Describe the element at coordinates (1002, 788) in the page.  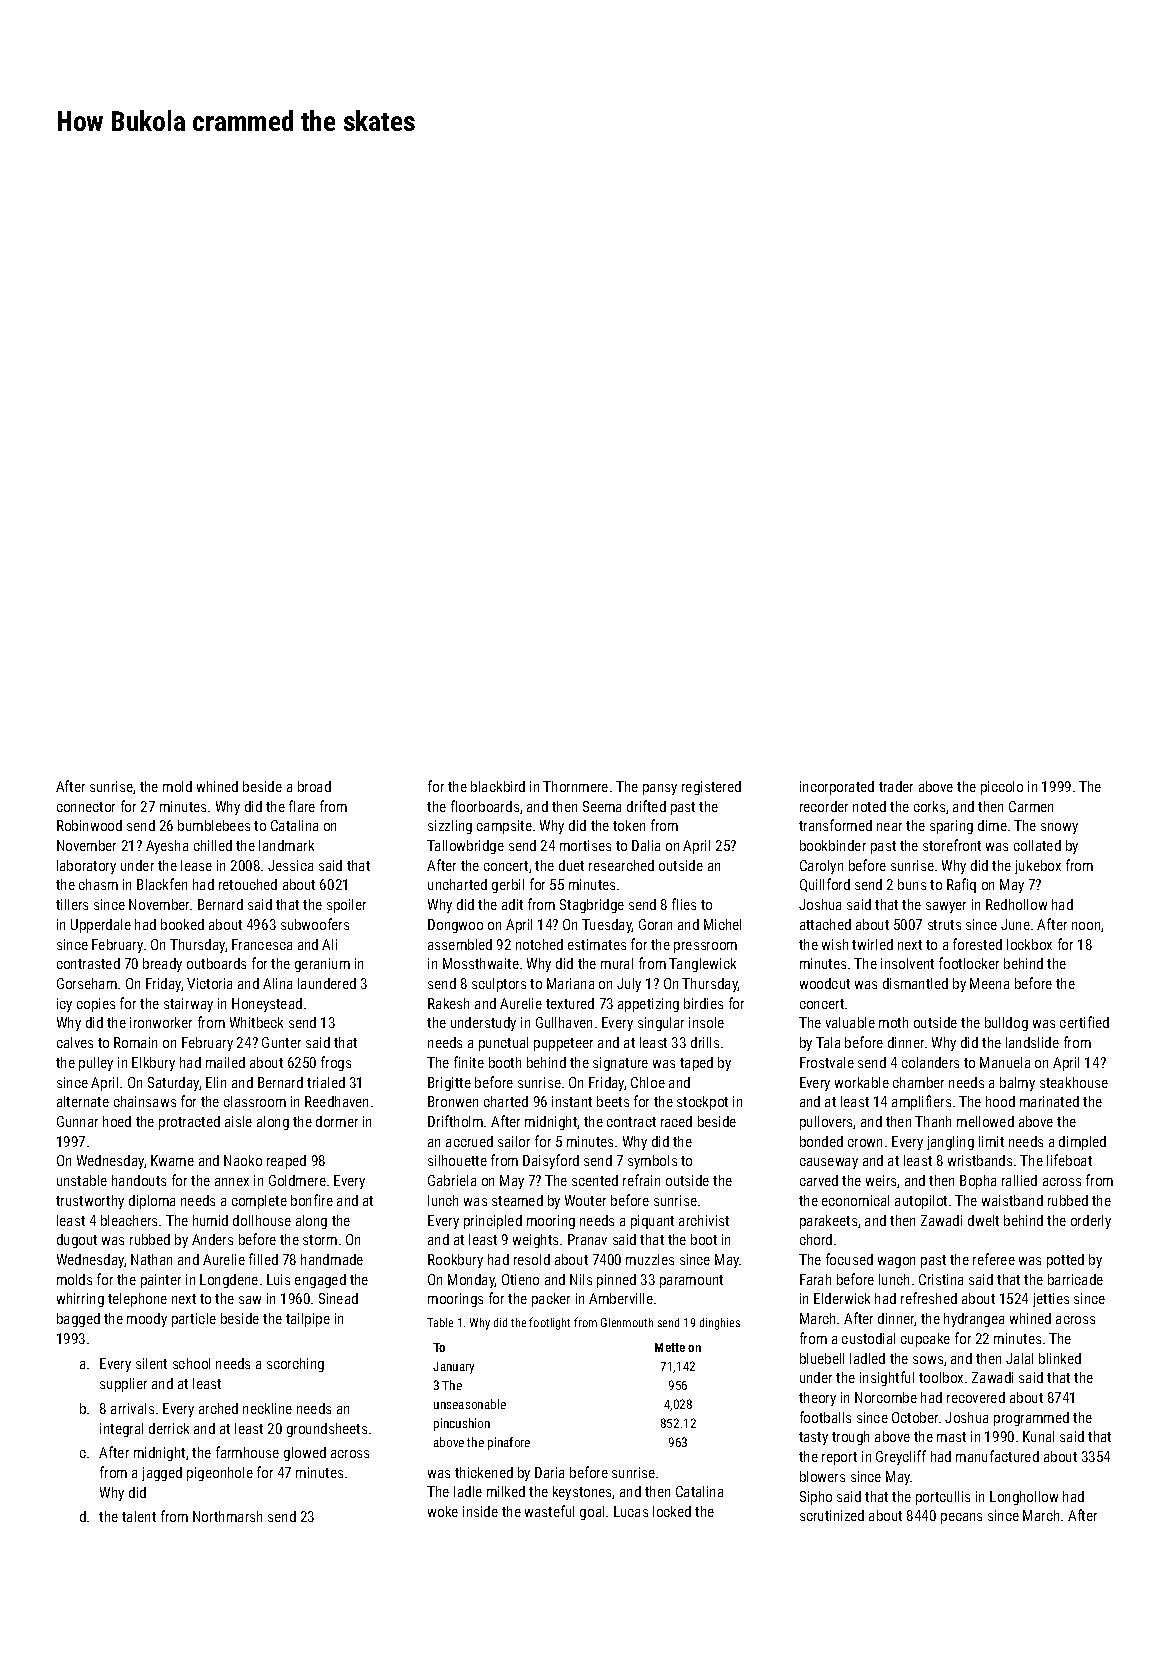
I see `piccolo` at that location.
